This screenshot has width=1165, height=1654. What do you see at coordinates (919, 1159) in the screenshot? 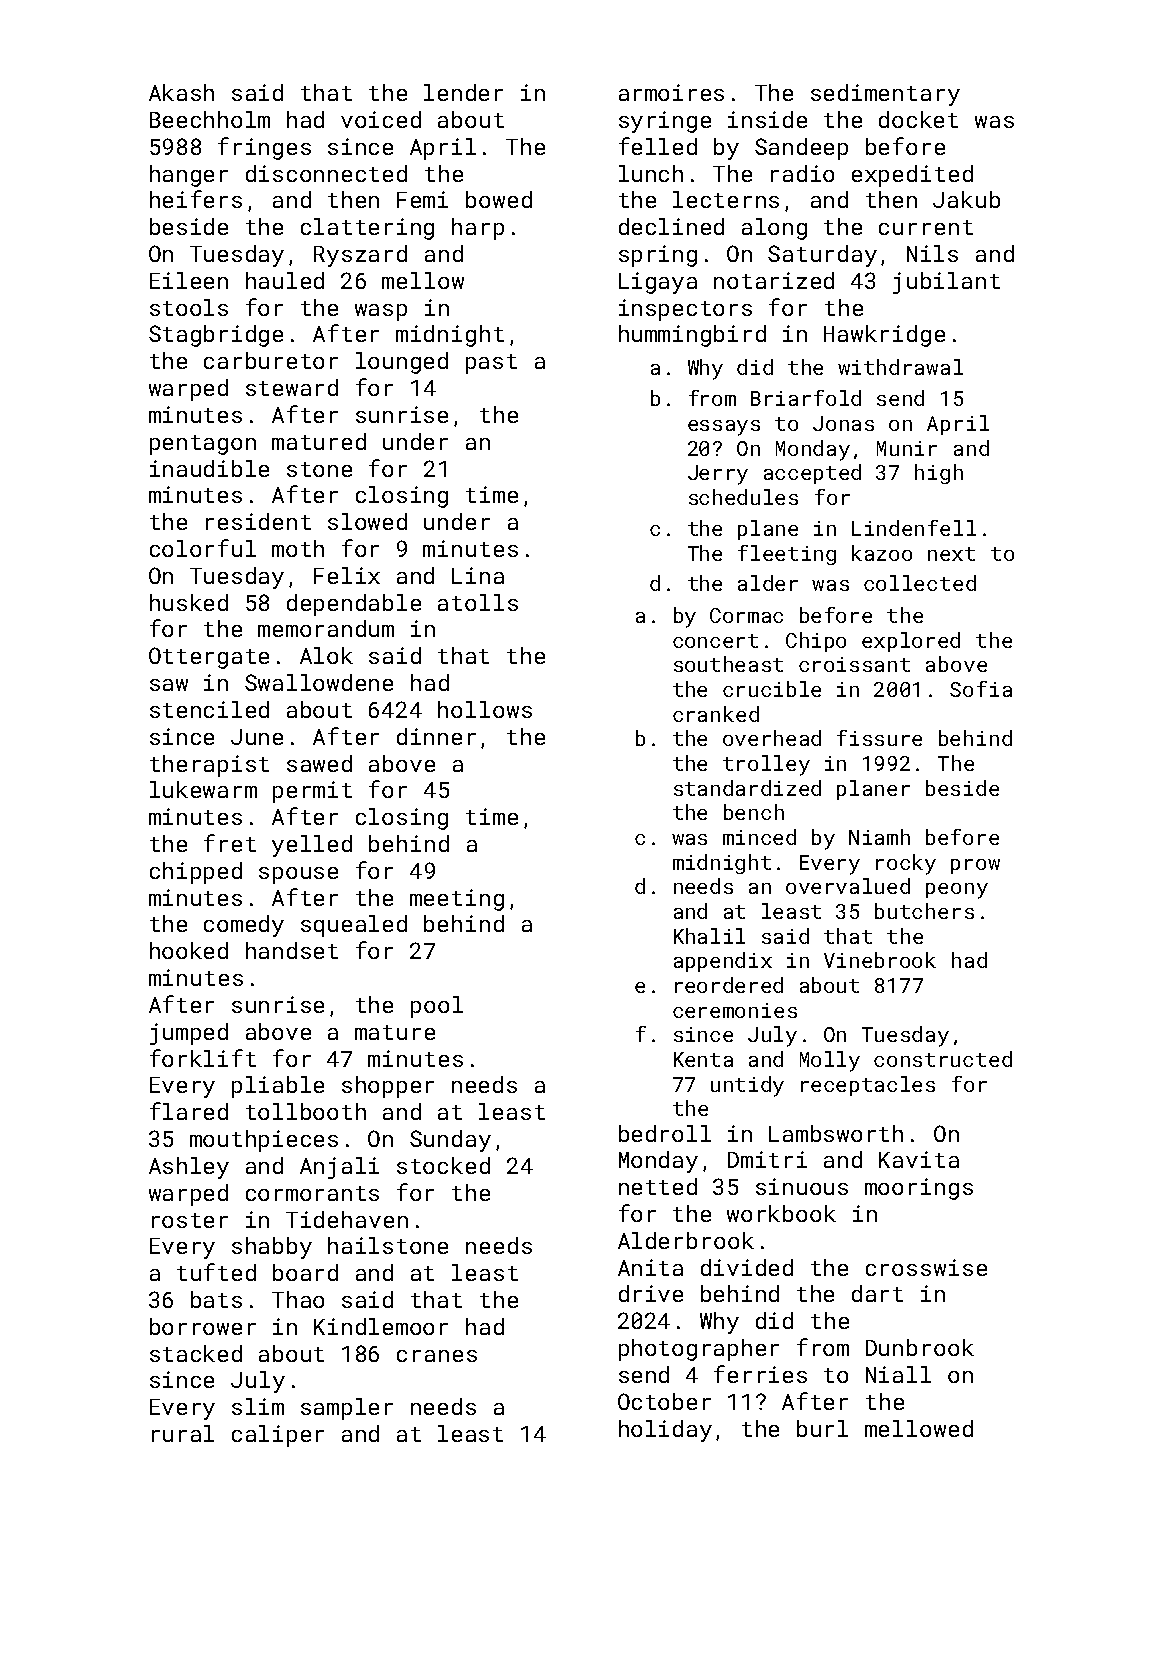
I see `Kavita` at bounding box center [919, 1159].
